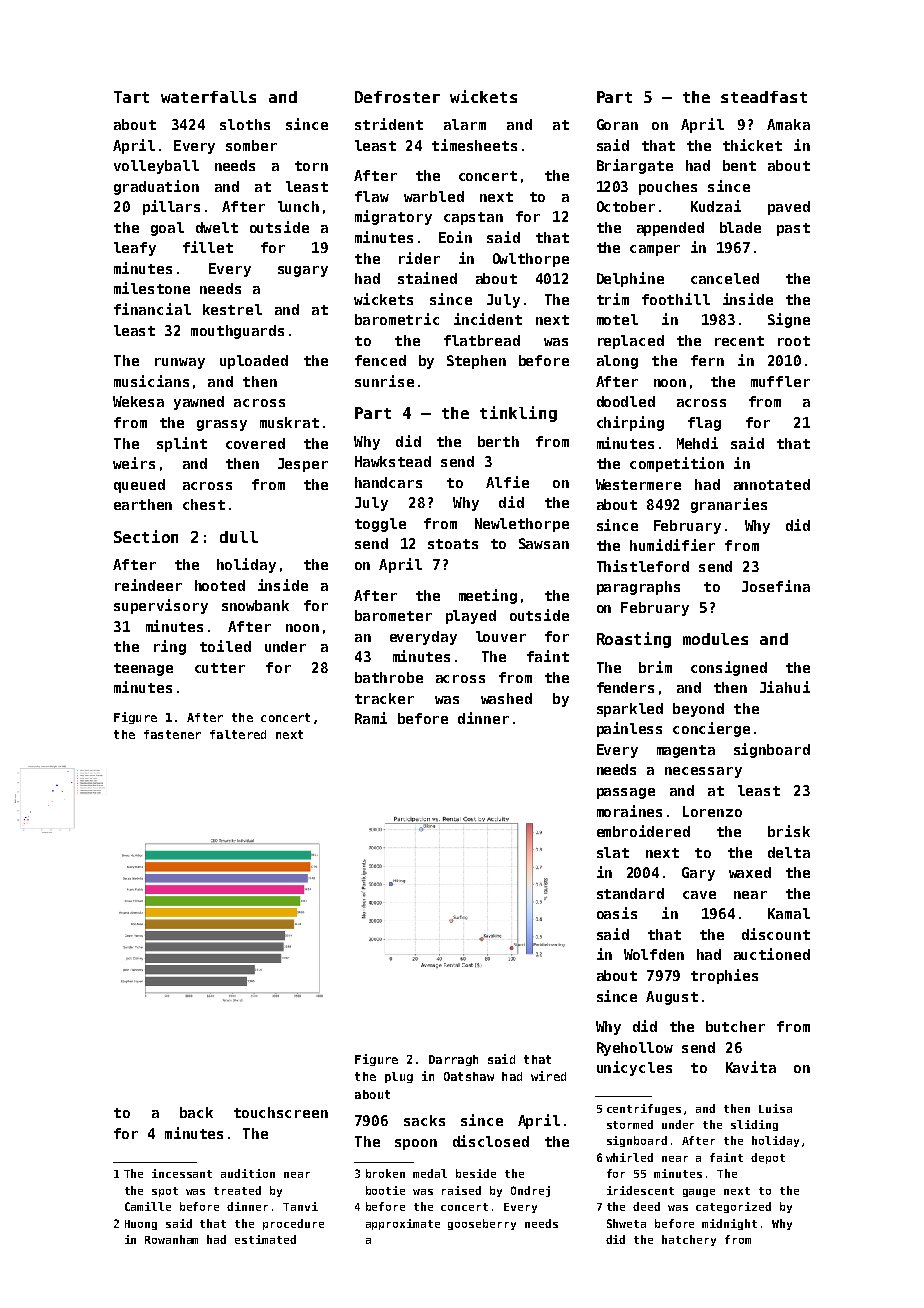 The width and height of the screenshot is (924, 1308). I want to click on steadfast, so click(764, 97).
